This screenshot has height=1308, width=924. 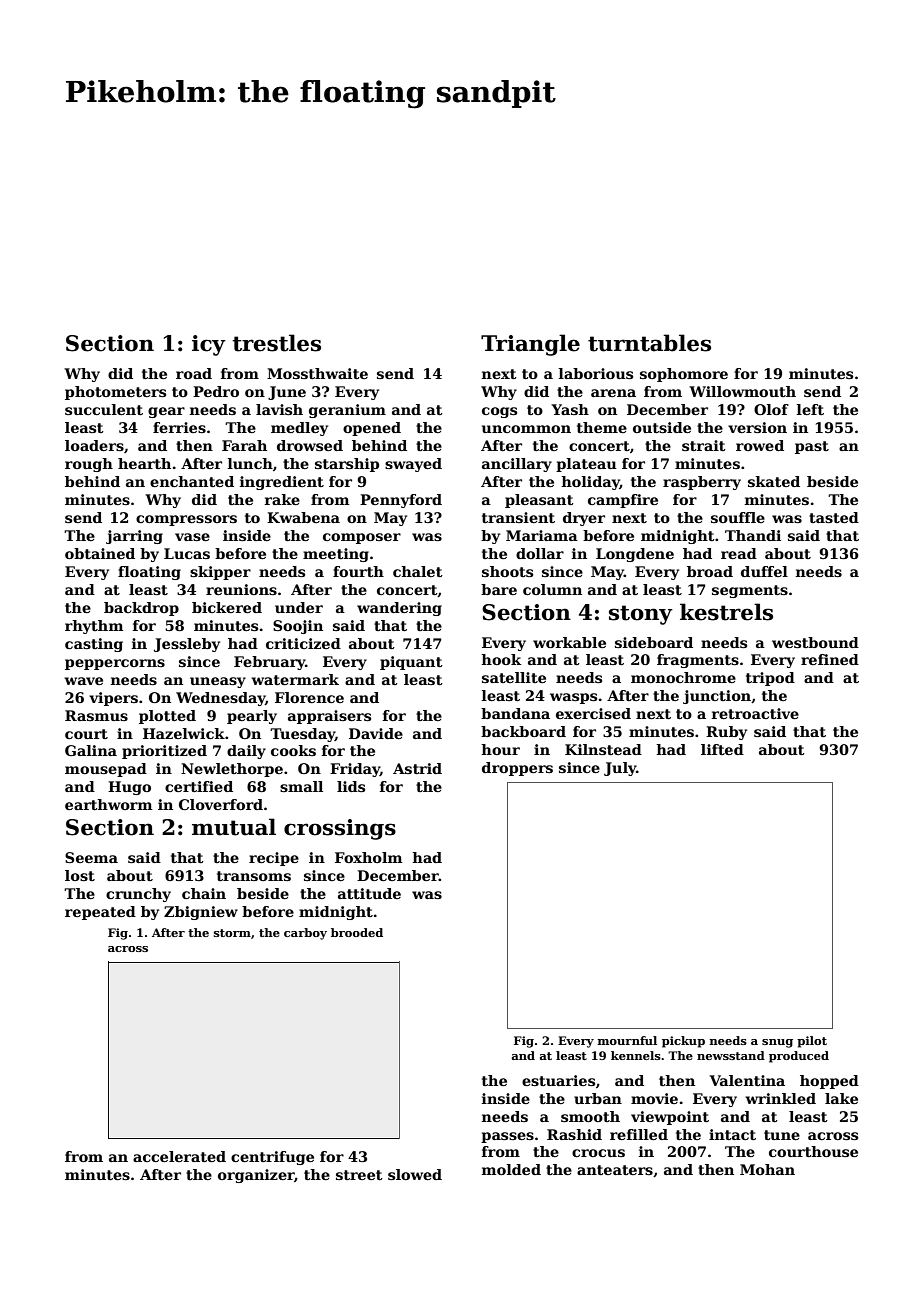 I want to click on storm, so click(x=232, y=933).
